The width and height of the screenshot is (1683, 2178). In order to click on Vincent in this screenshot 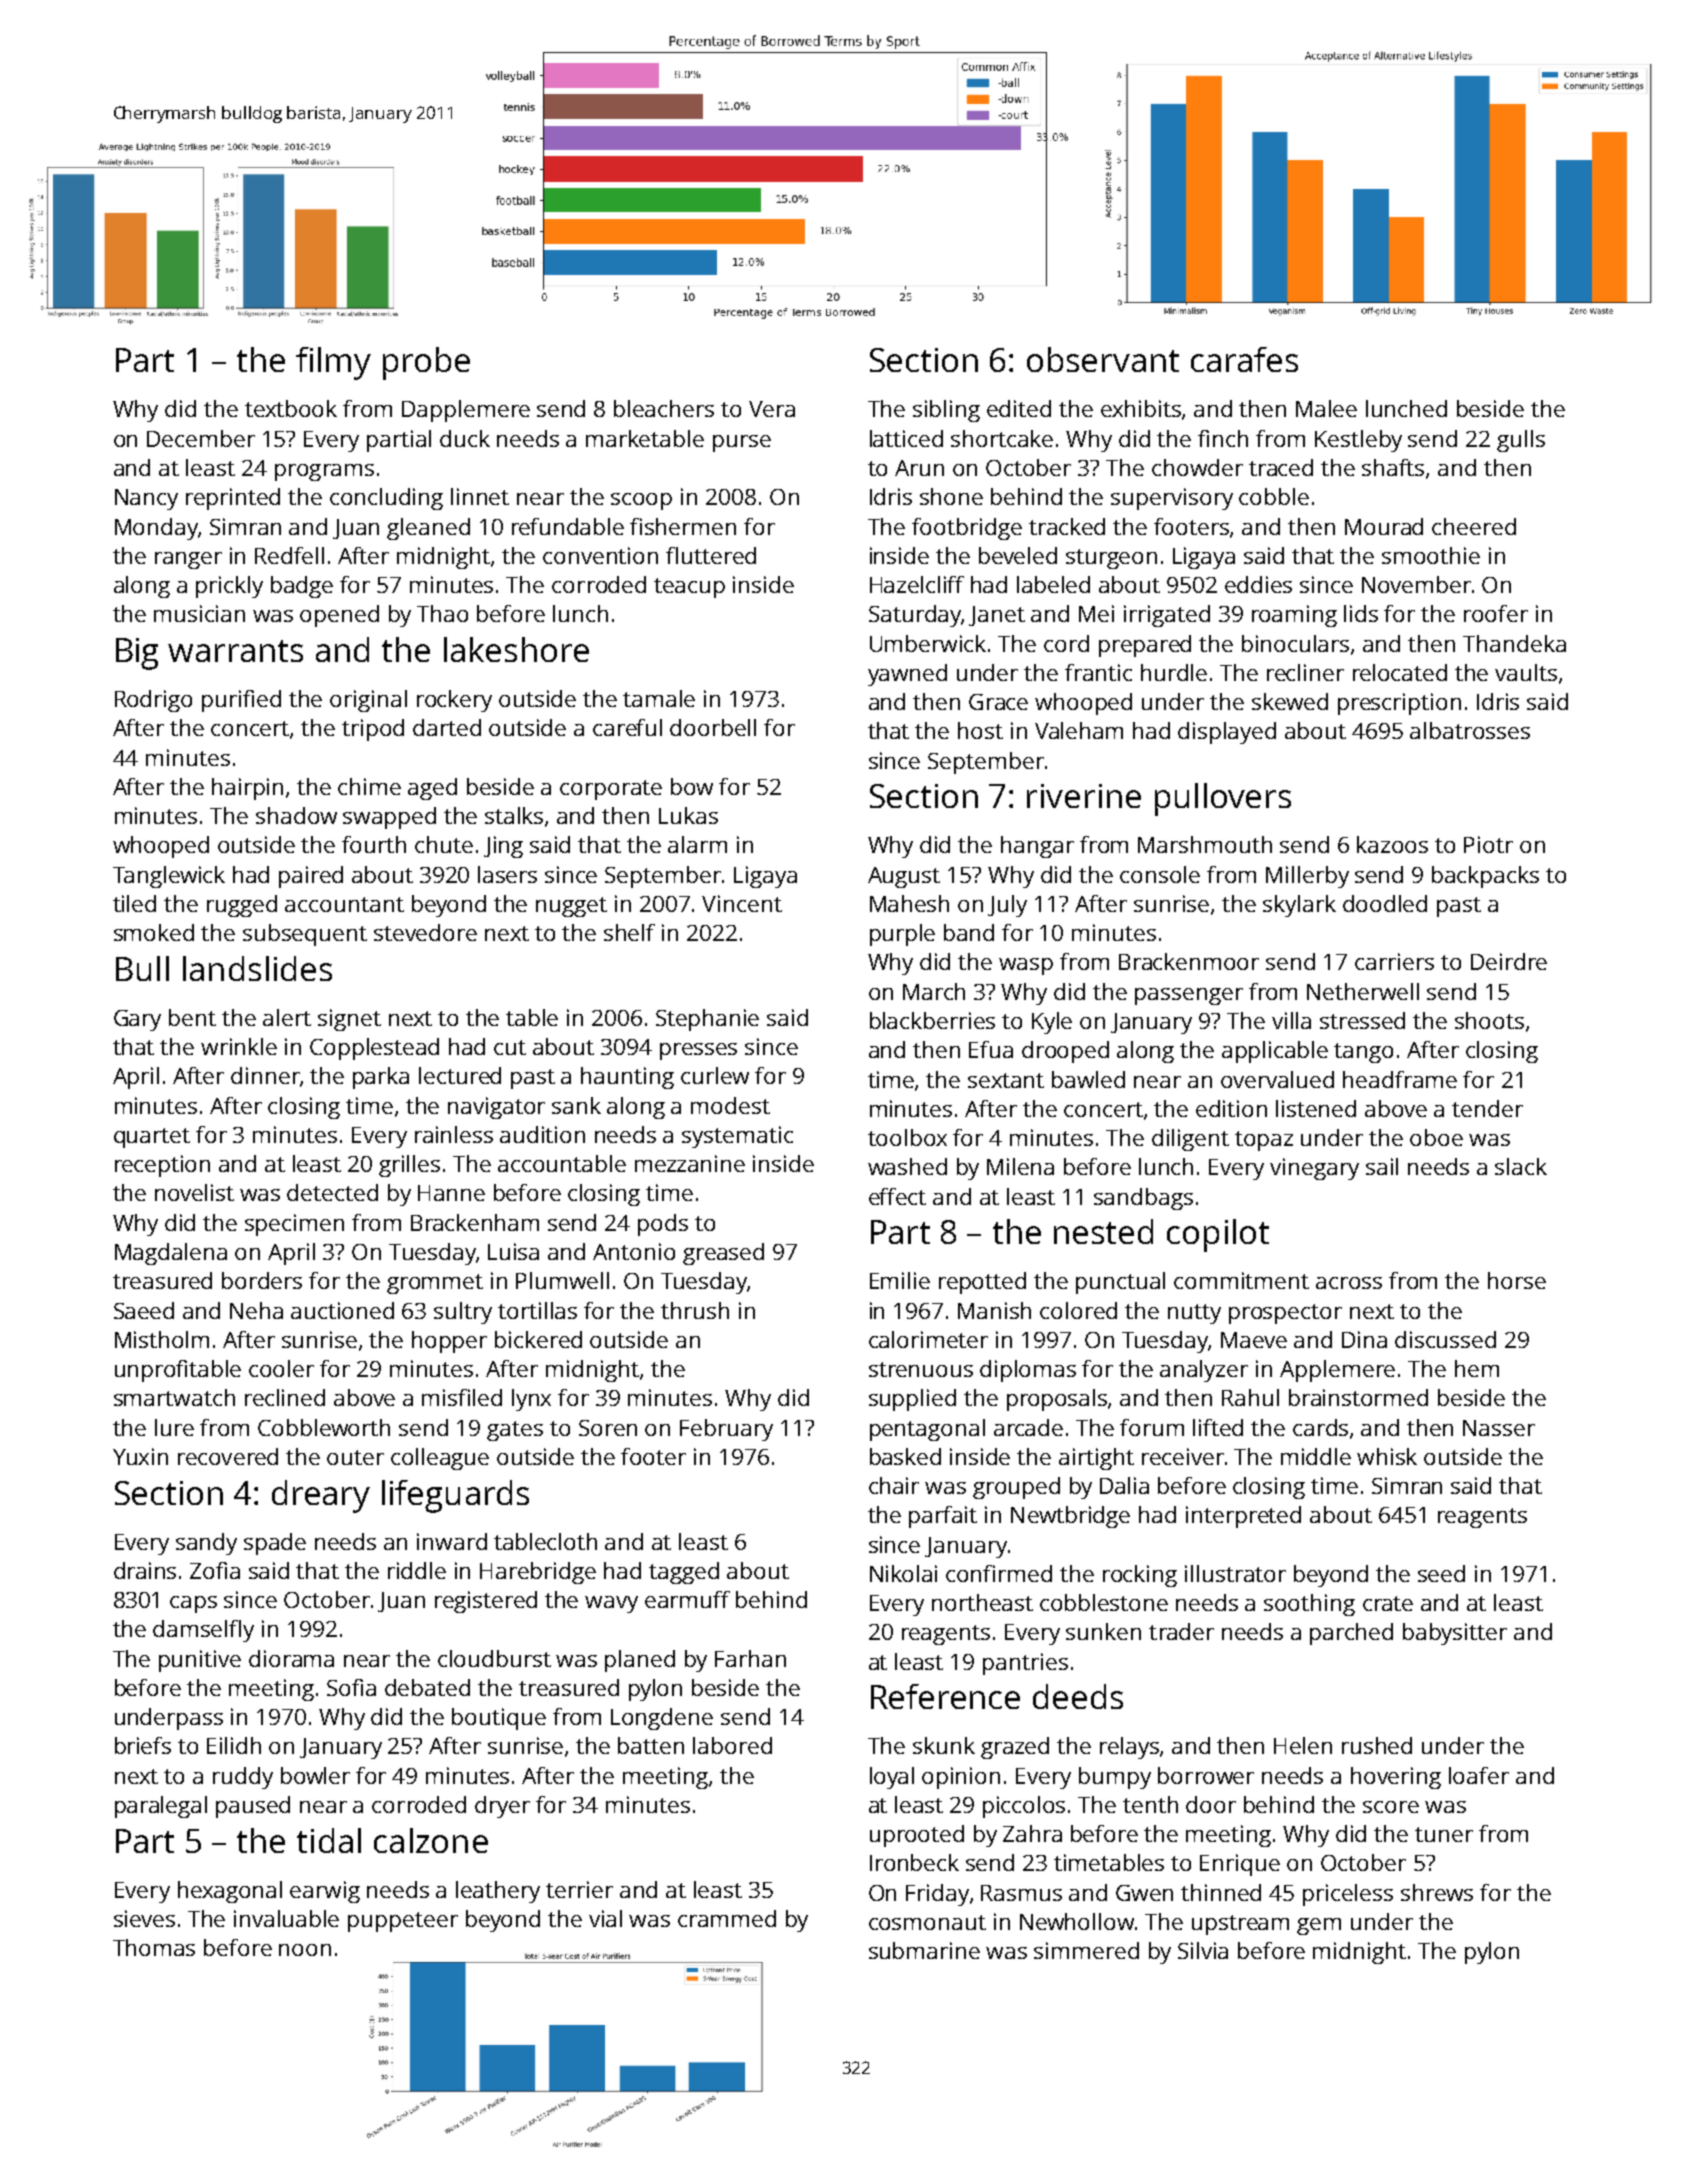, I will do `click(742, 903)`.
